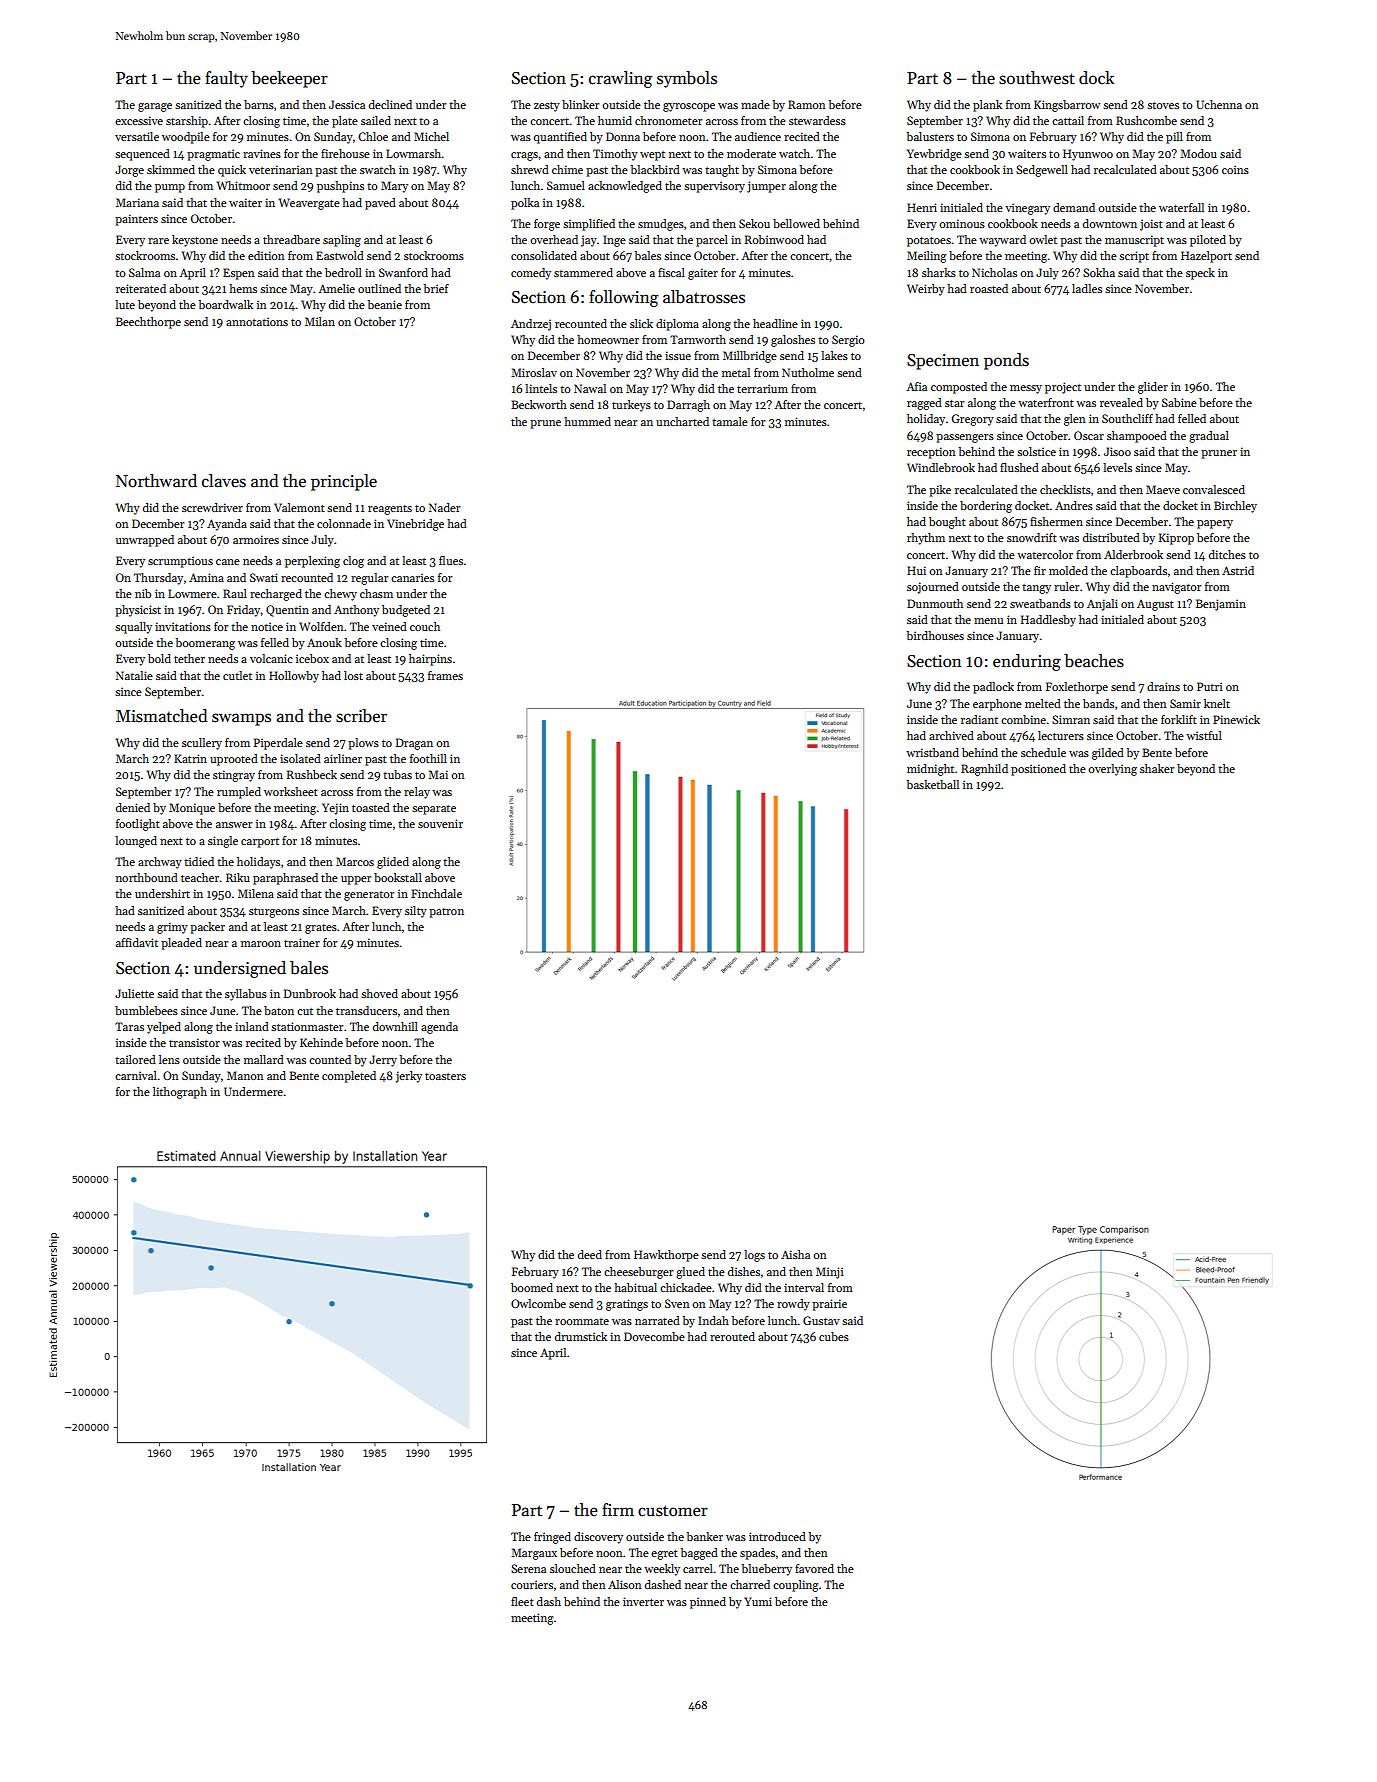 The width and height of the screenshot is (1377, 1782). Describe the element at coordinates (1219, 104) in the screenshot. I see `Uchenna` at that location.
